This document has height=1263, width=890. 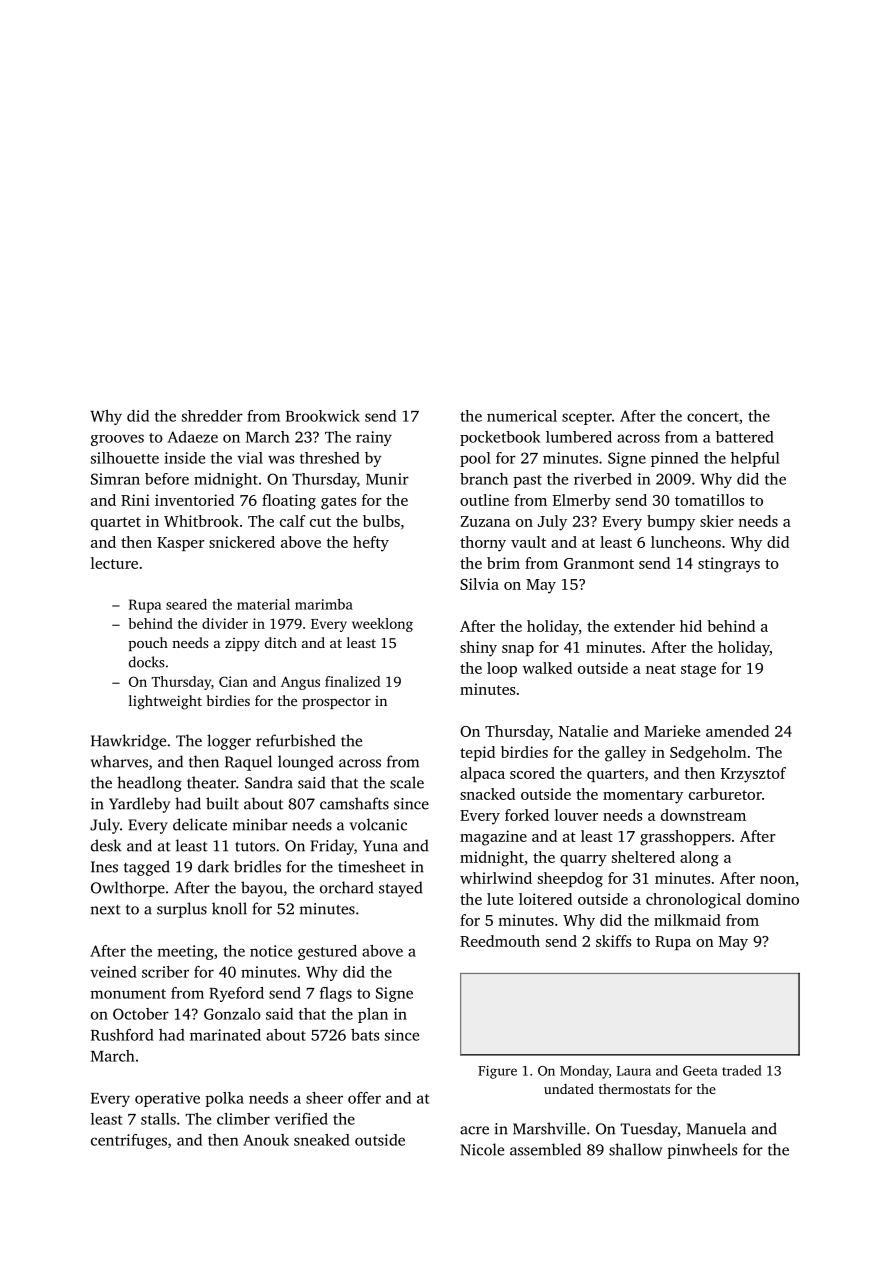 What do you see at coordinates (625, 754) in the document?
I see `galley` at bounding box center [625, 754].
